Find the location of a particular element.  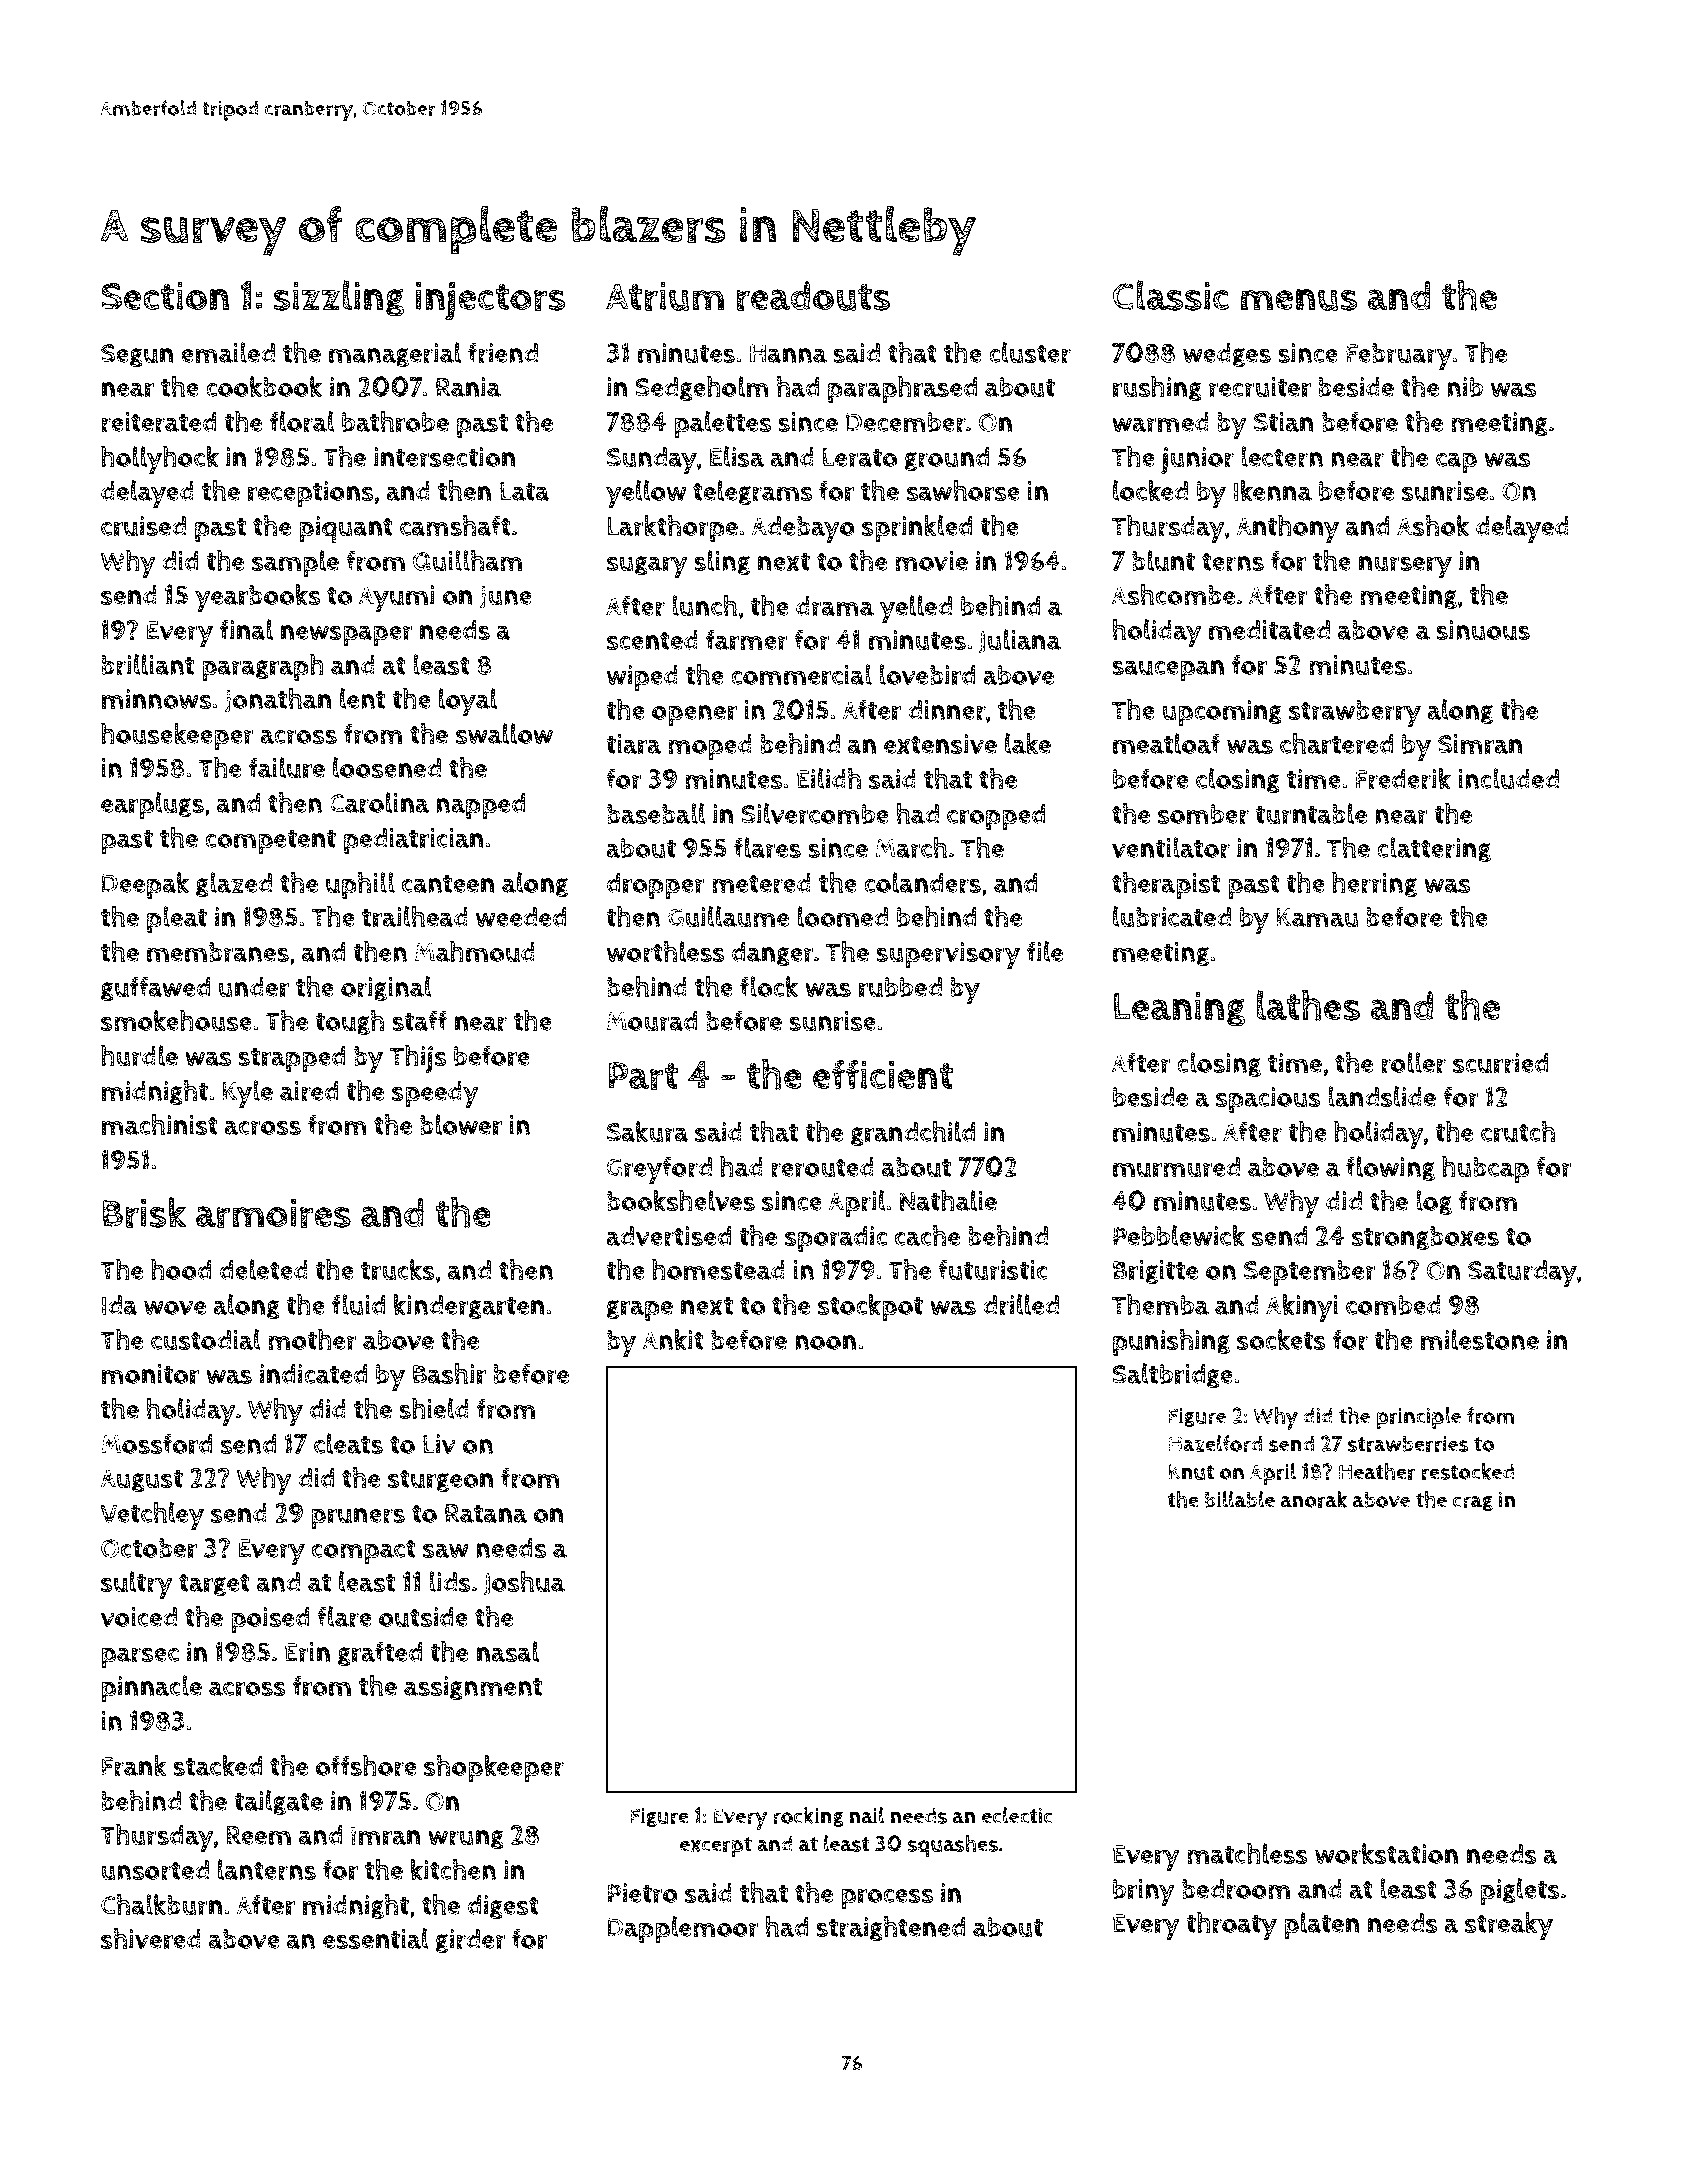

brilliant is located at coordinates (147, 665).
